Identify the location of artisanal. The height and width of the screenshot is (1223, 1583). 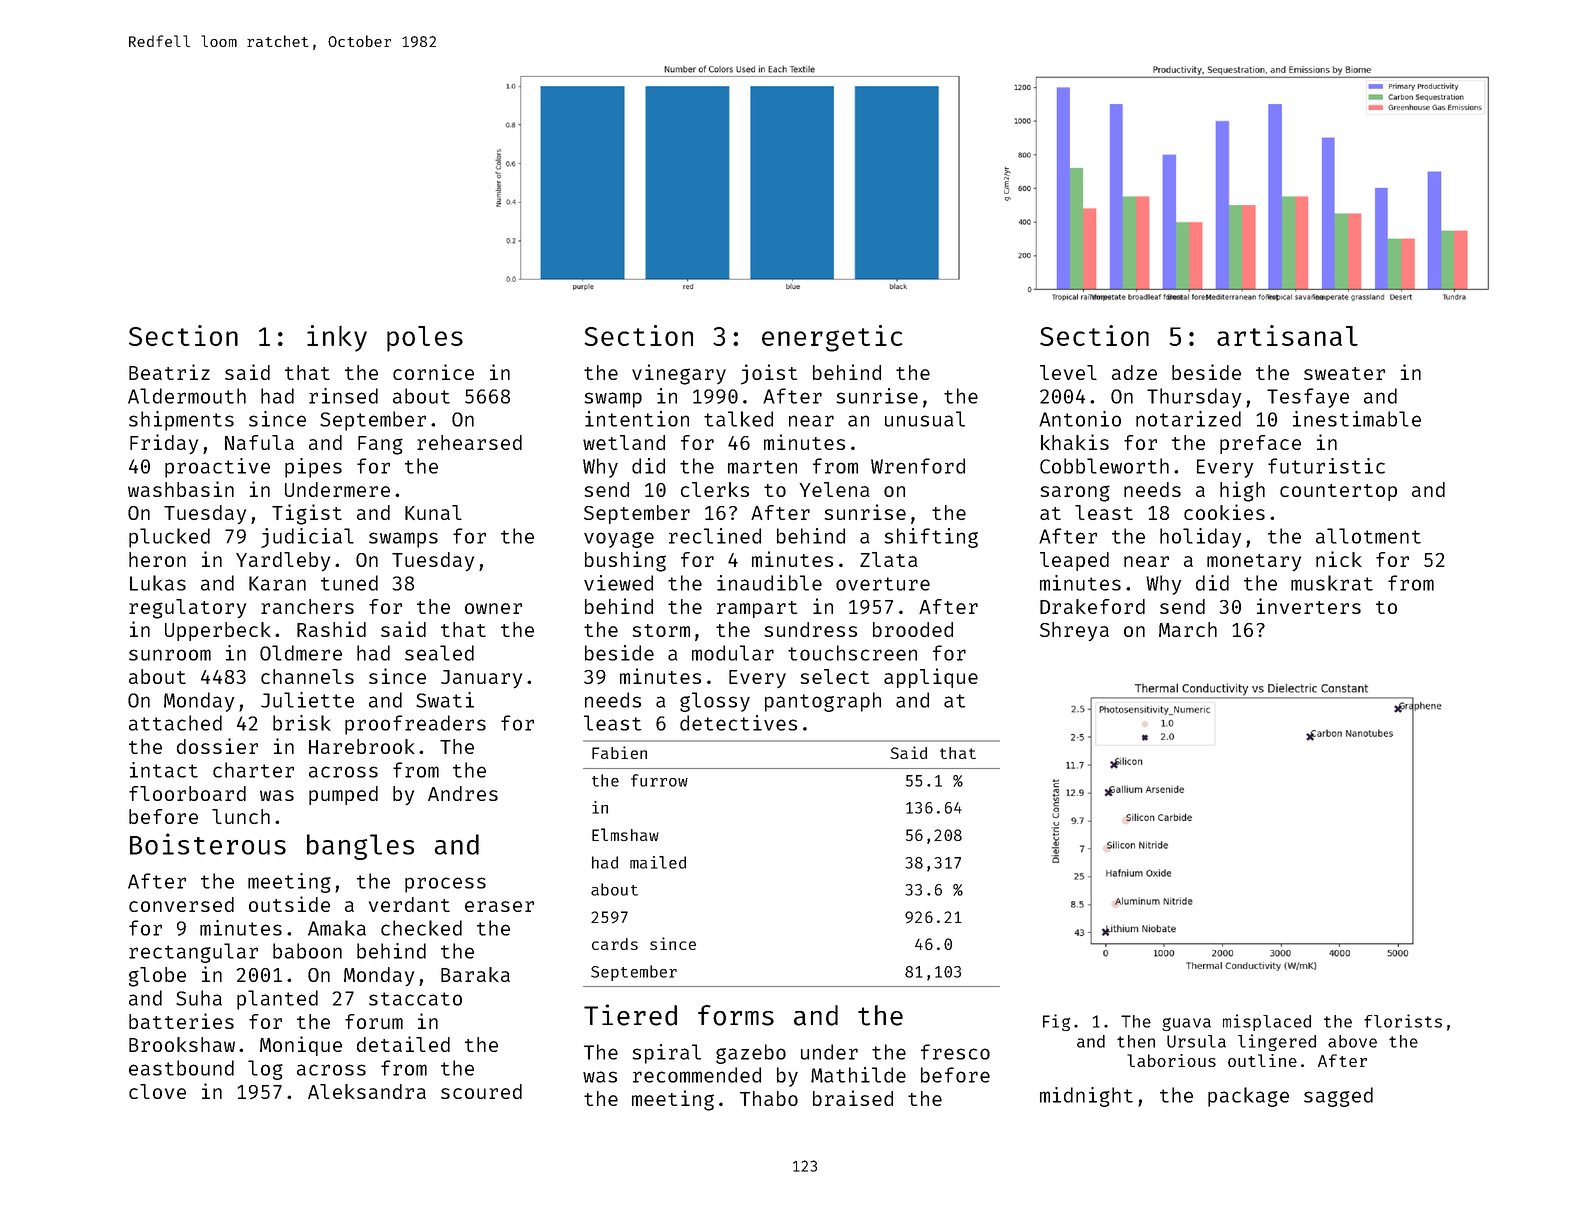
(1287, 335).
